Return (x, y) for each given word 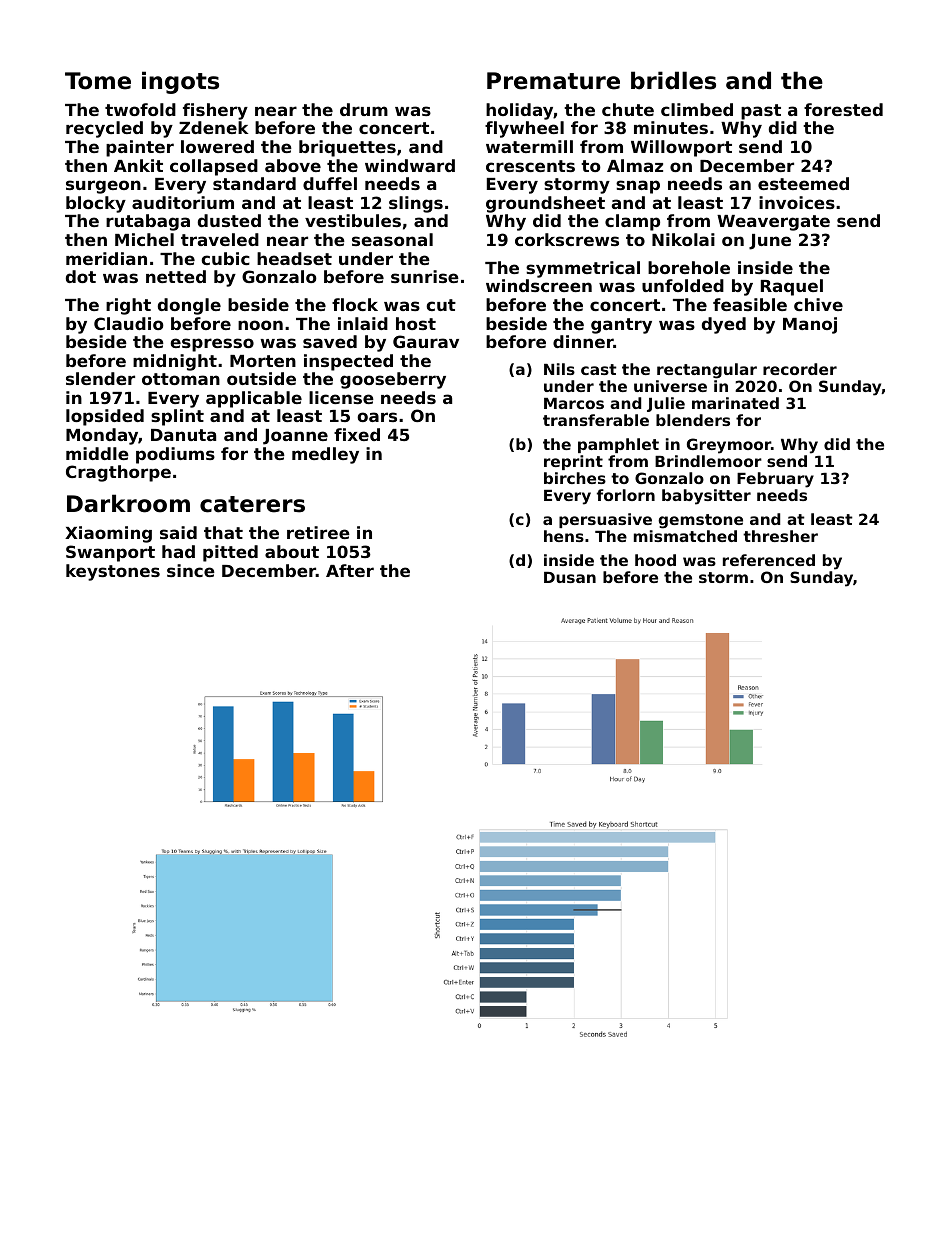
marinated (735, 403)
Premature (553, 81)
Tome (98, 81)
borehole (689, 267)
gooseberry (393, 380)
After (350, 570)
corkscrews (567, 239)
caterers (252, 504)
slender (100, 378)
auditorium (183, 202)
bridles (673, 80)
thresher (780, 536)
